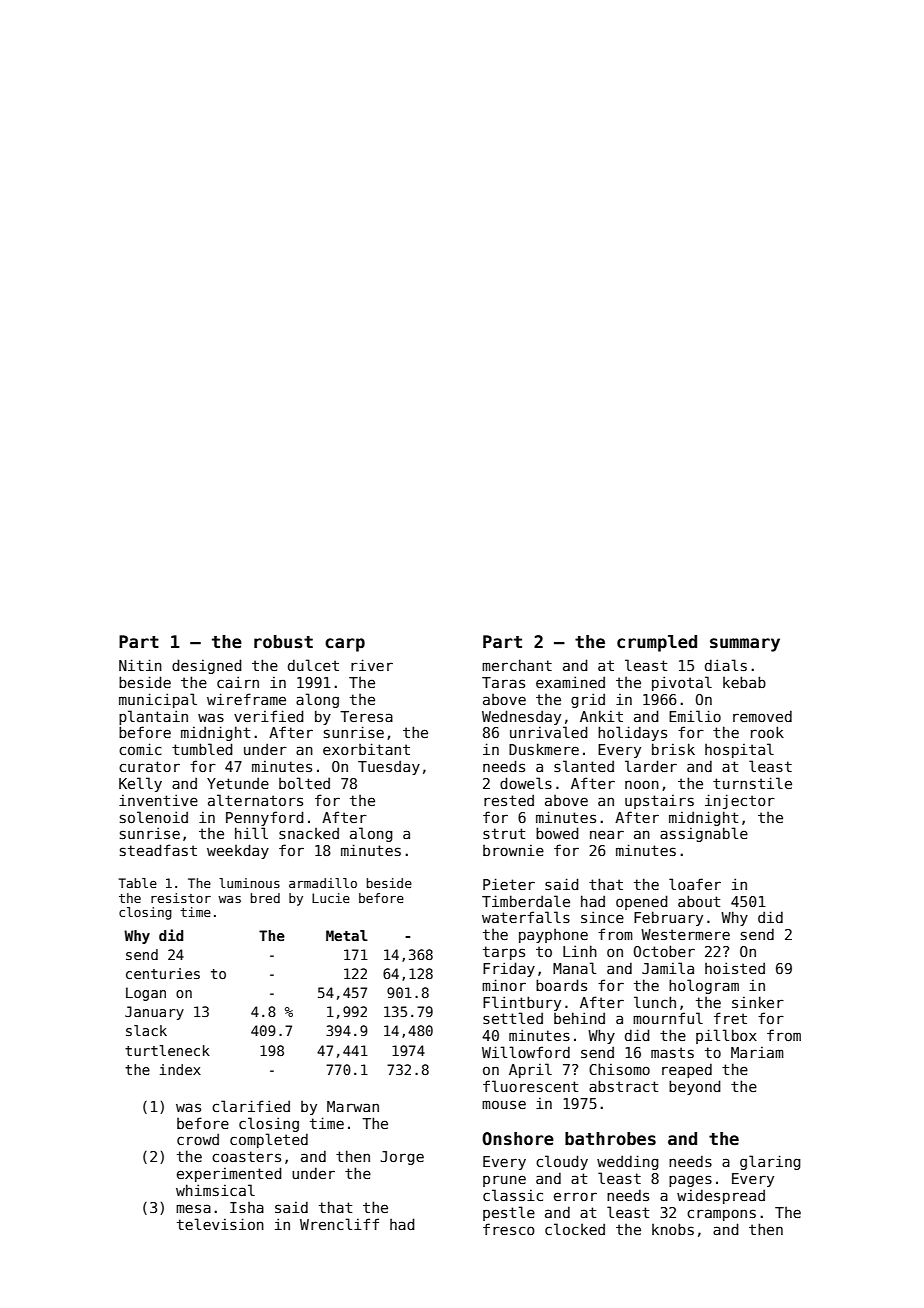 Image resolution: width=924 pixels, height=1308 pixels. I want to click on Nitin, so click(140, 665).
